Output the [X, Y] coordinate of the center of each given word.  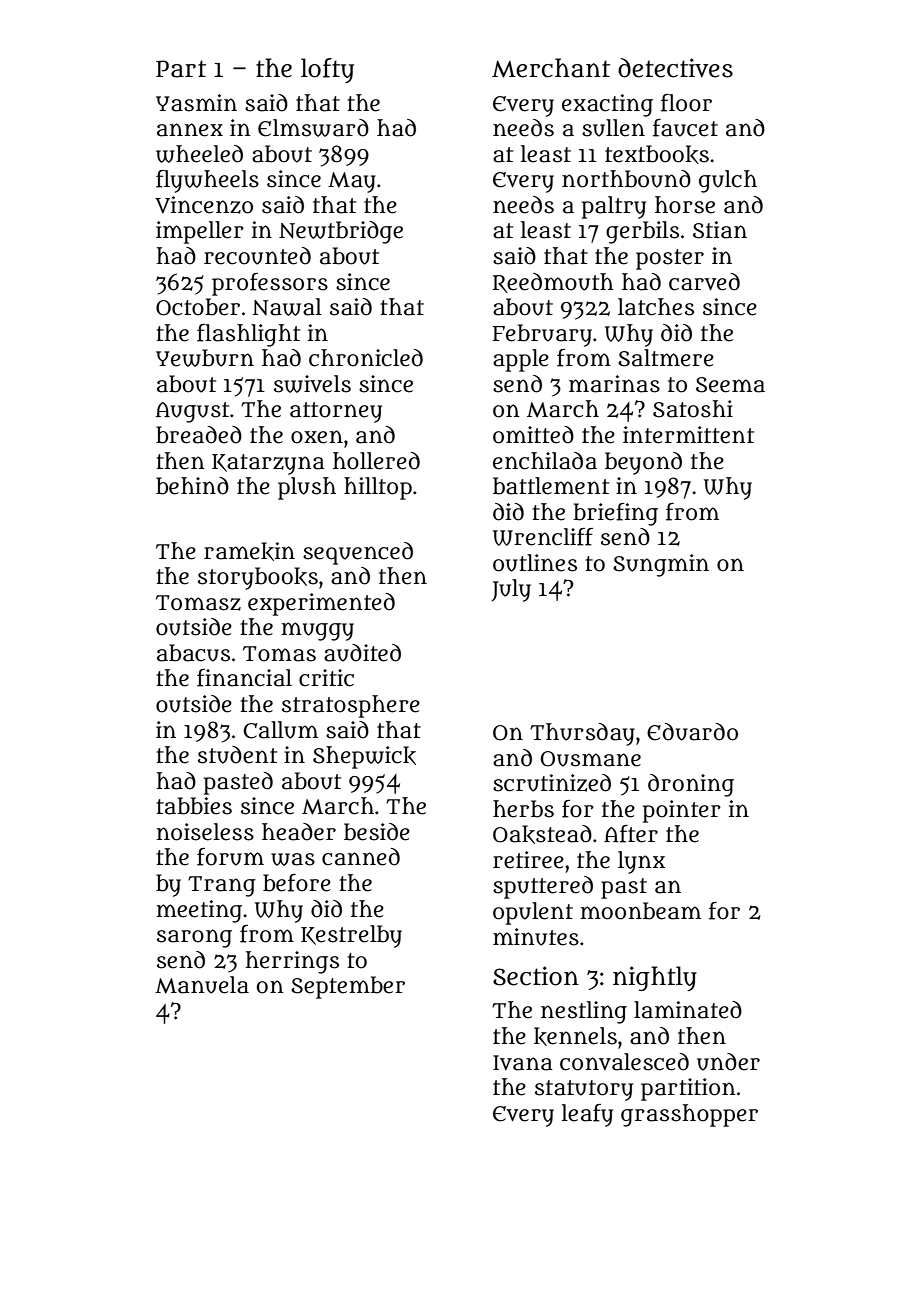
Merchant [551, 68]
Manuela [202, 985]
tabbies [194, 806]
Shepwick [364, 757]
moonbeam [640, 911]
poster [670, 259]
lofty [327, 70]
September [348, 987]
